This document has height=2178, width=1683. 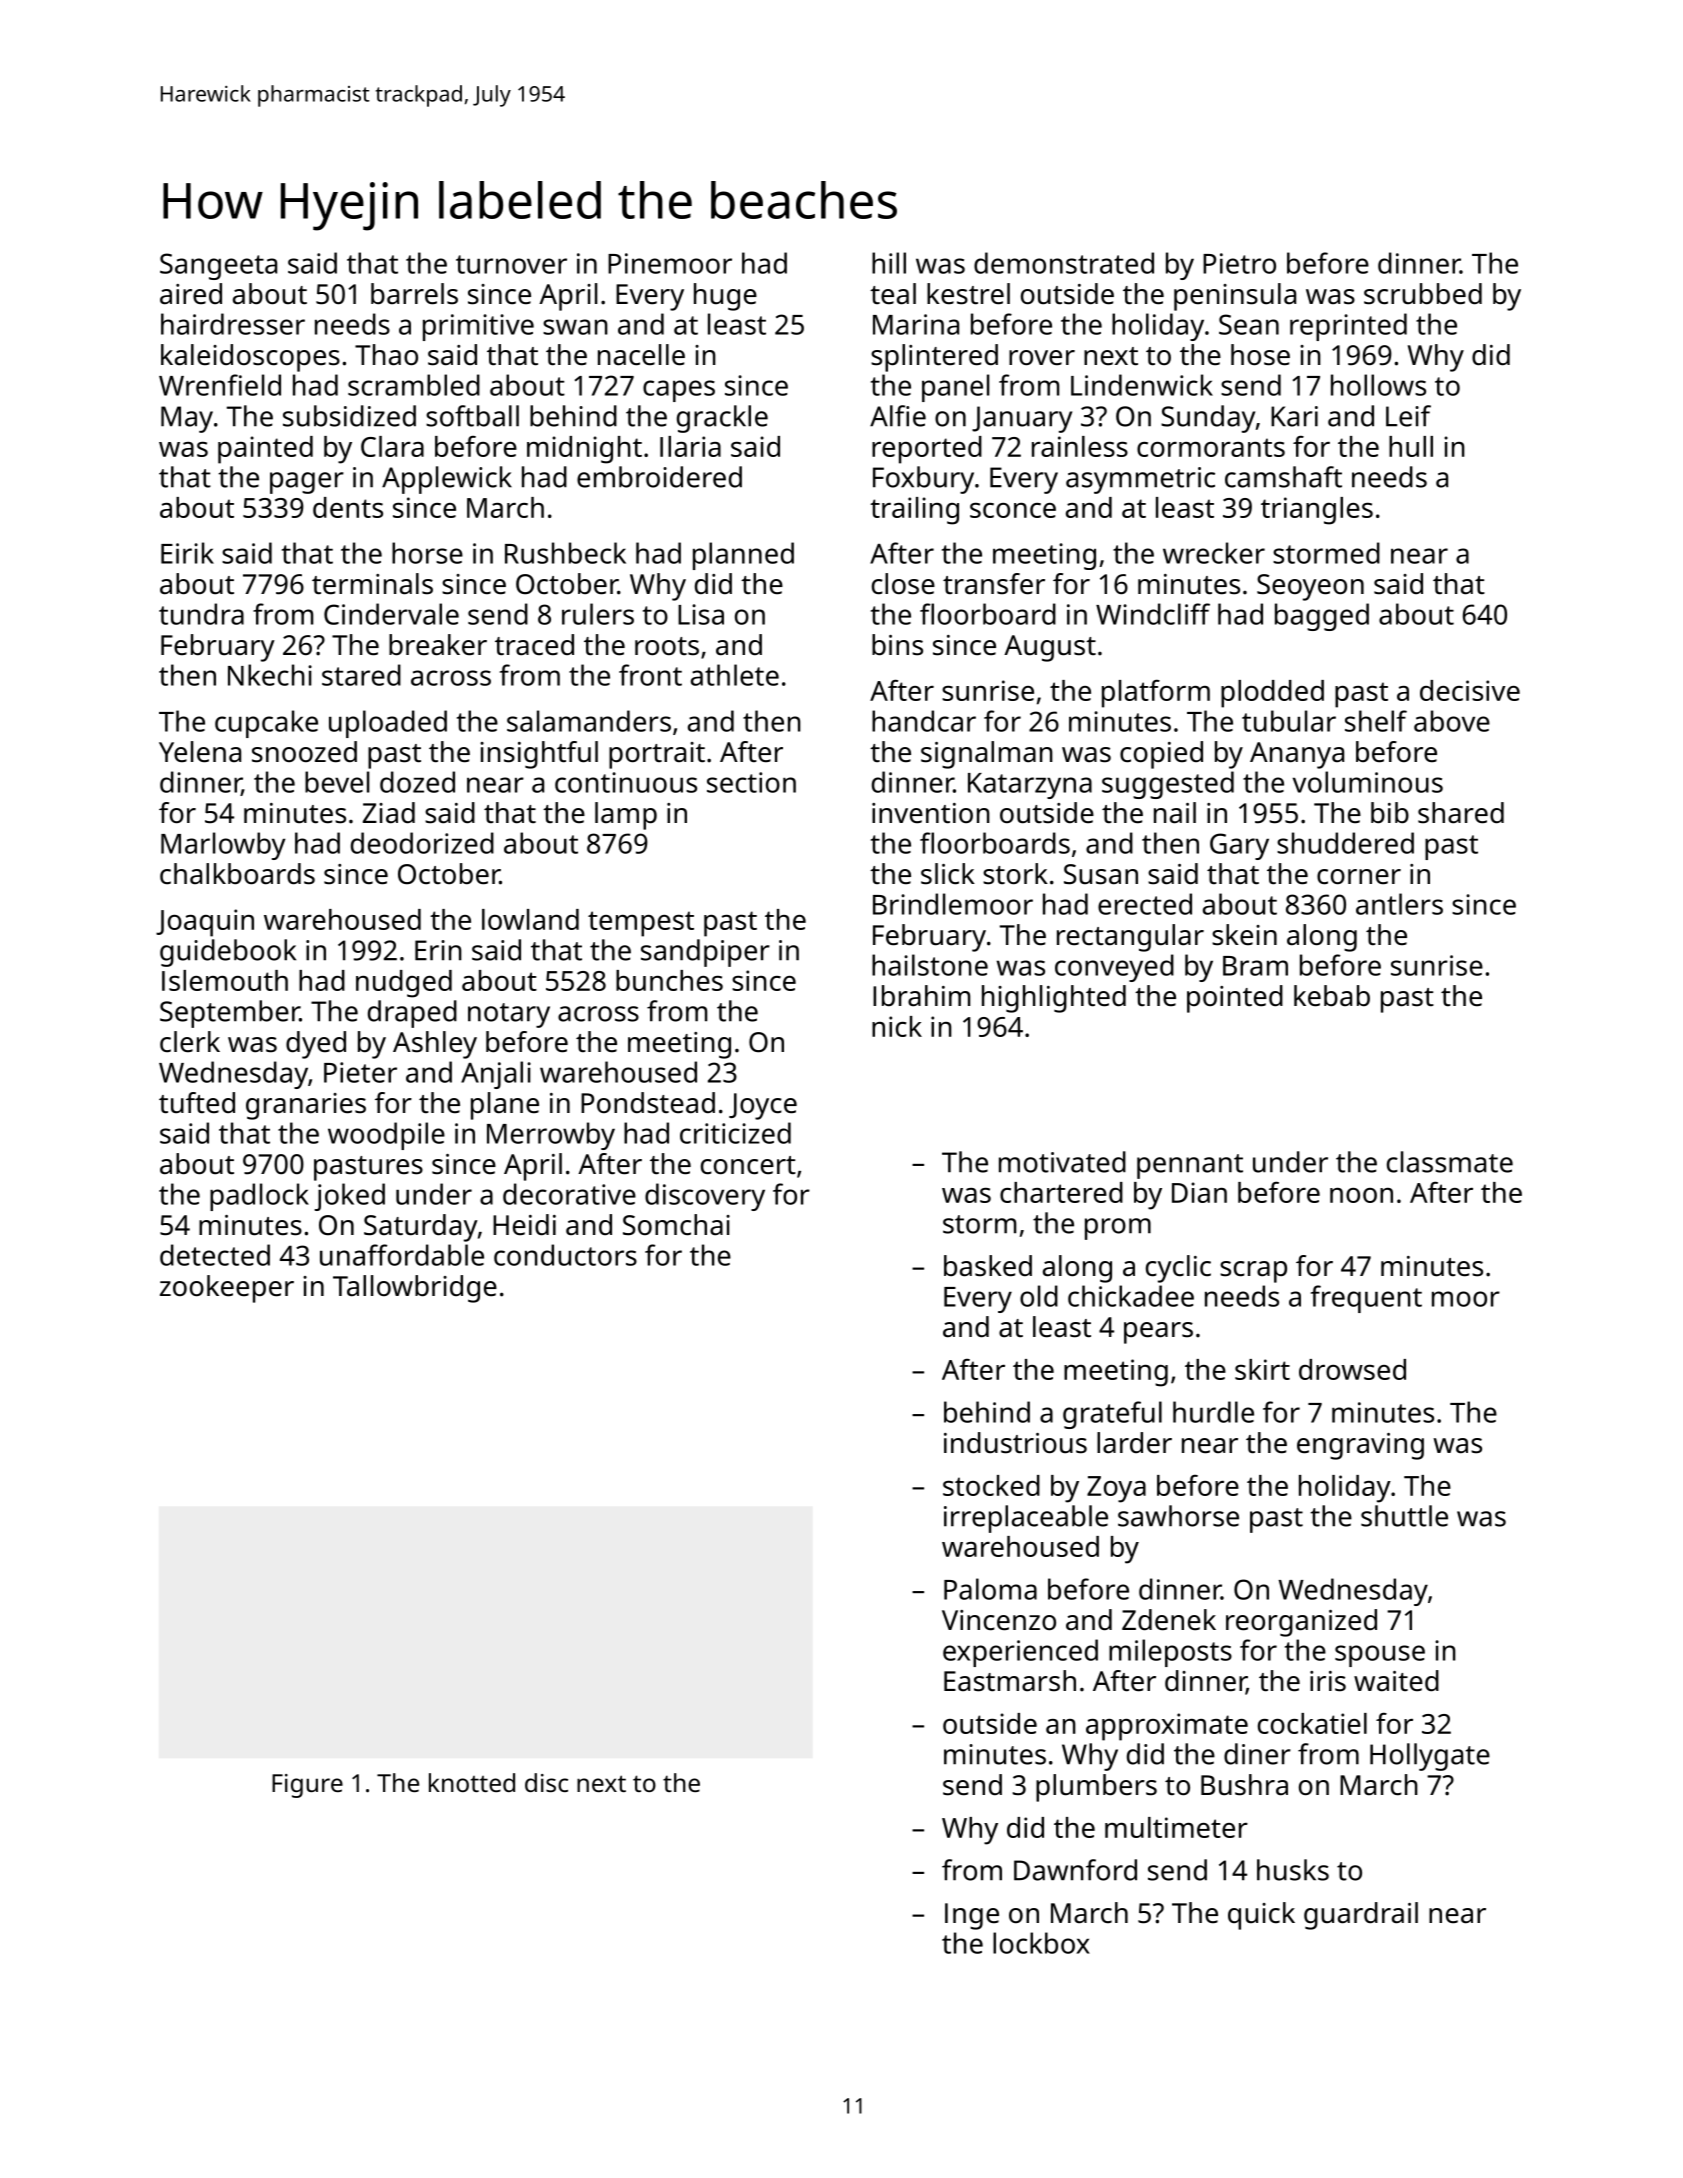 What do you see at coordinates (1293, 1870) in the document?
I see `husks` at bounding box center [1293, 1870].
